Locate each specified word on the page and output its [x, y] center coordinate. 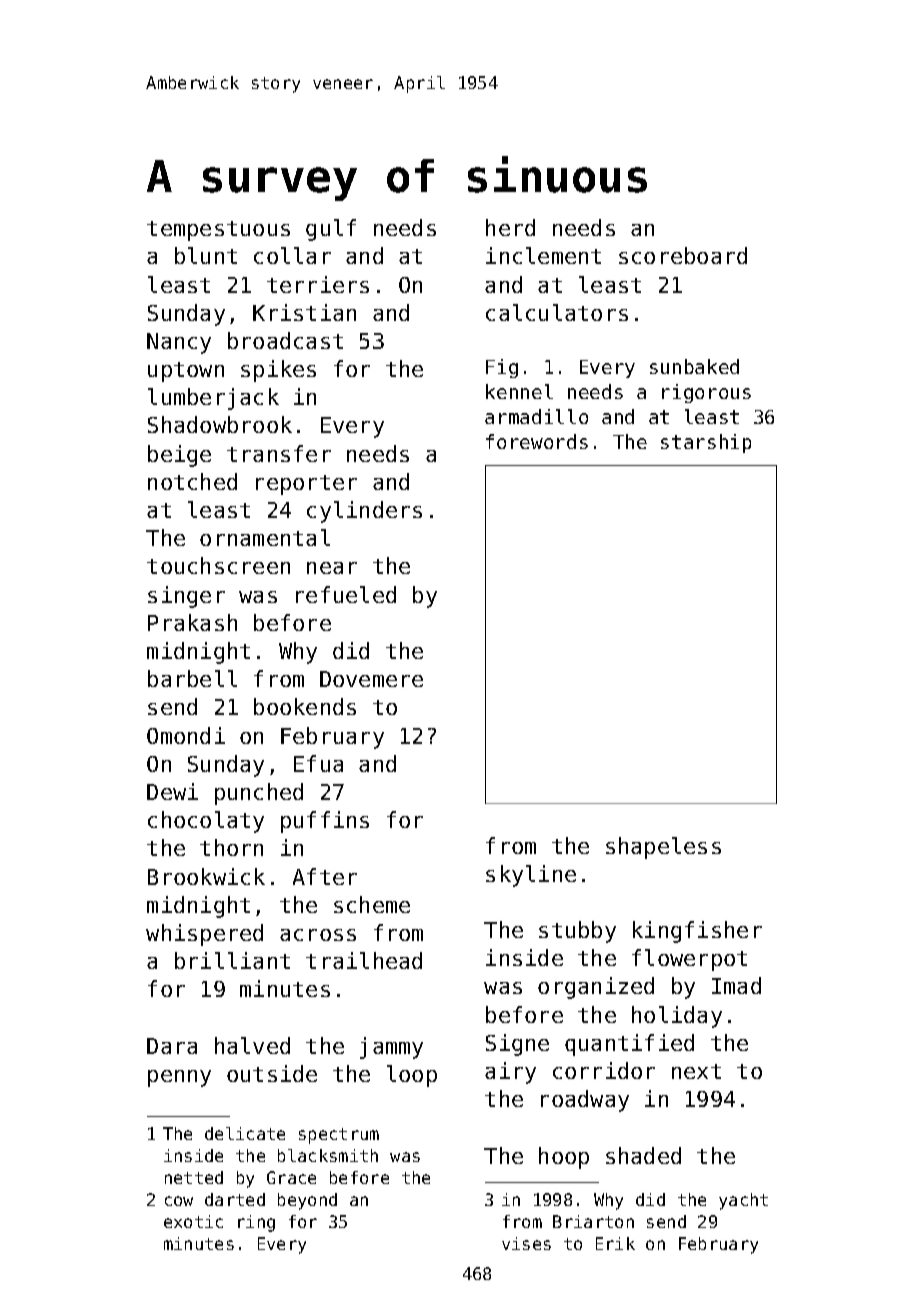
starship [706, 443]
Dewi [172, 791]
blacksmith [328, 1155]
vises [526, 1243]
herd [510, 227]
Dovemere [371, 679]
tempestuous [218, 231]
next [696, 1071]
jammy [391, 1048]
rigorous [706, 393]
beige [179, 456]
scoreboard [683, 255]
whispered [204, 935]
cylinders [364, 512]
